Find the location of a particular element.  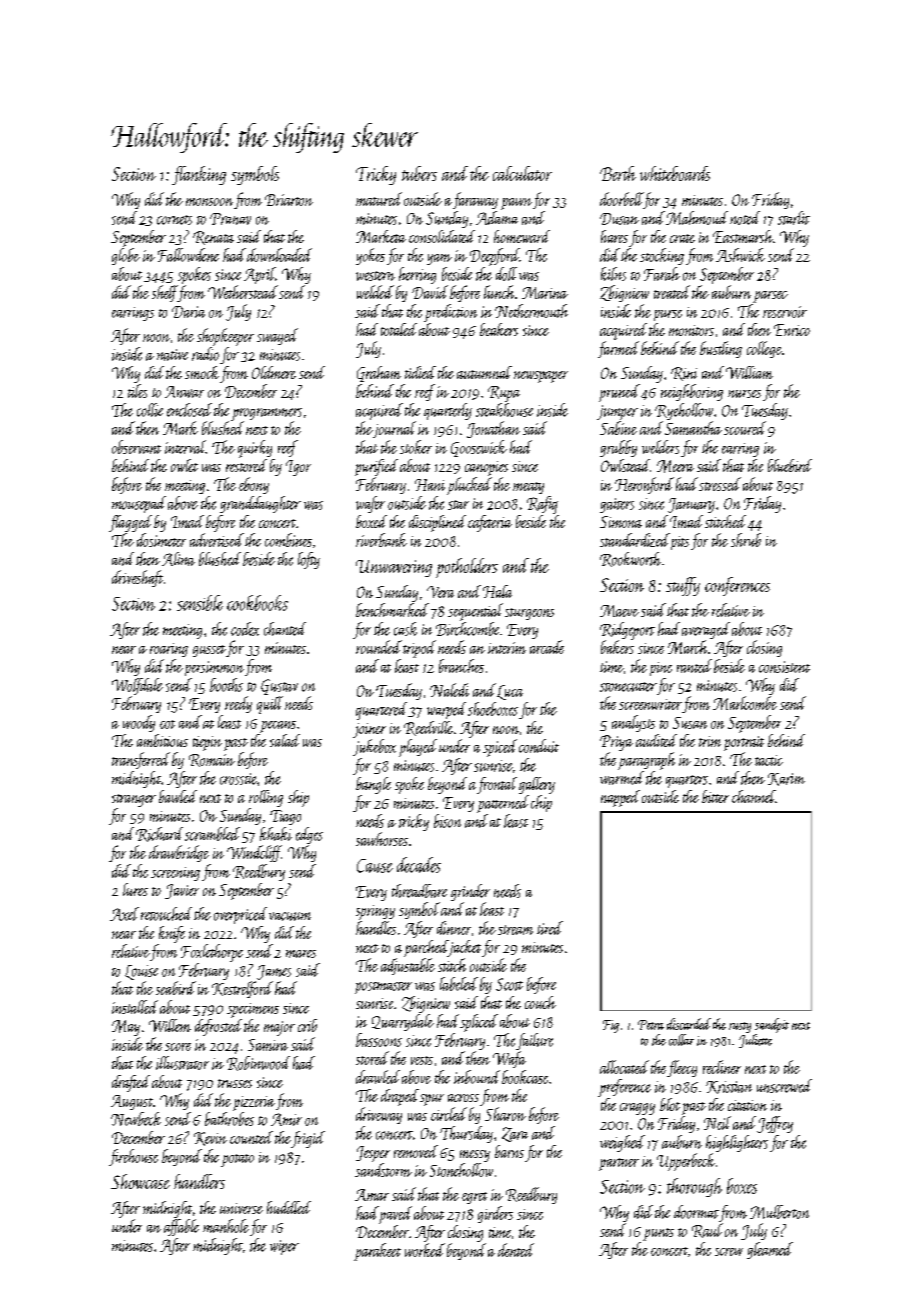

affable is located at coordinates (181, 1227).
